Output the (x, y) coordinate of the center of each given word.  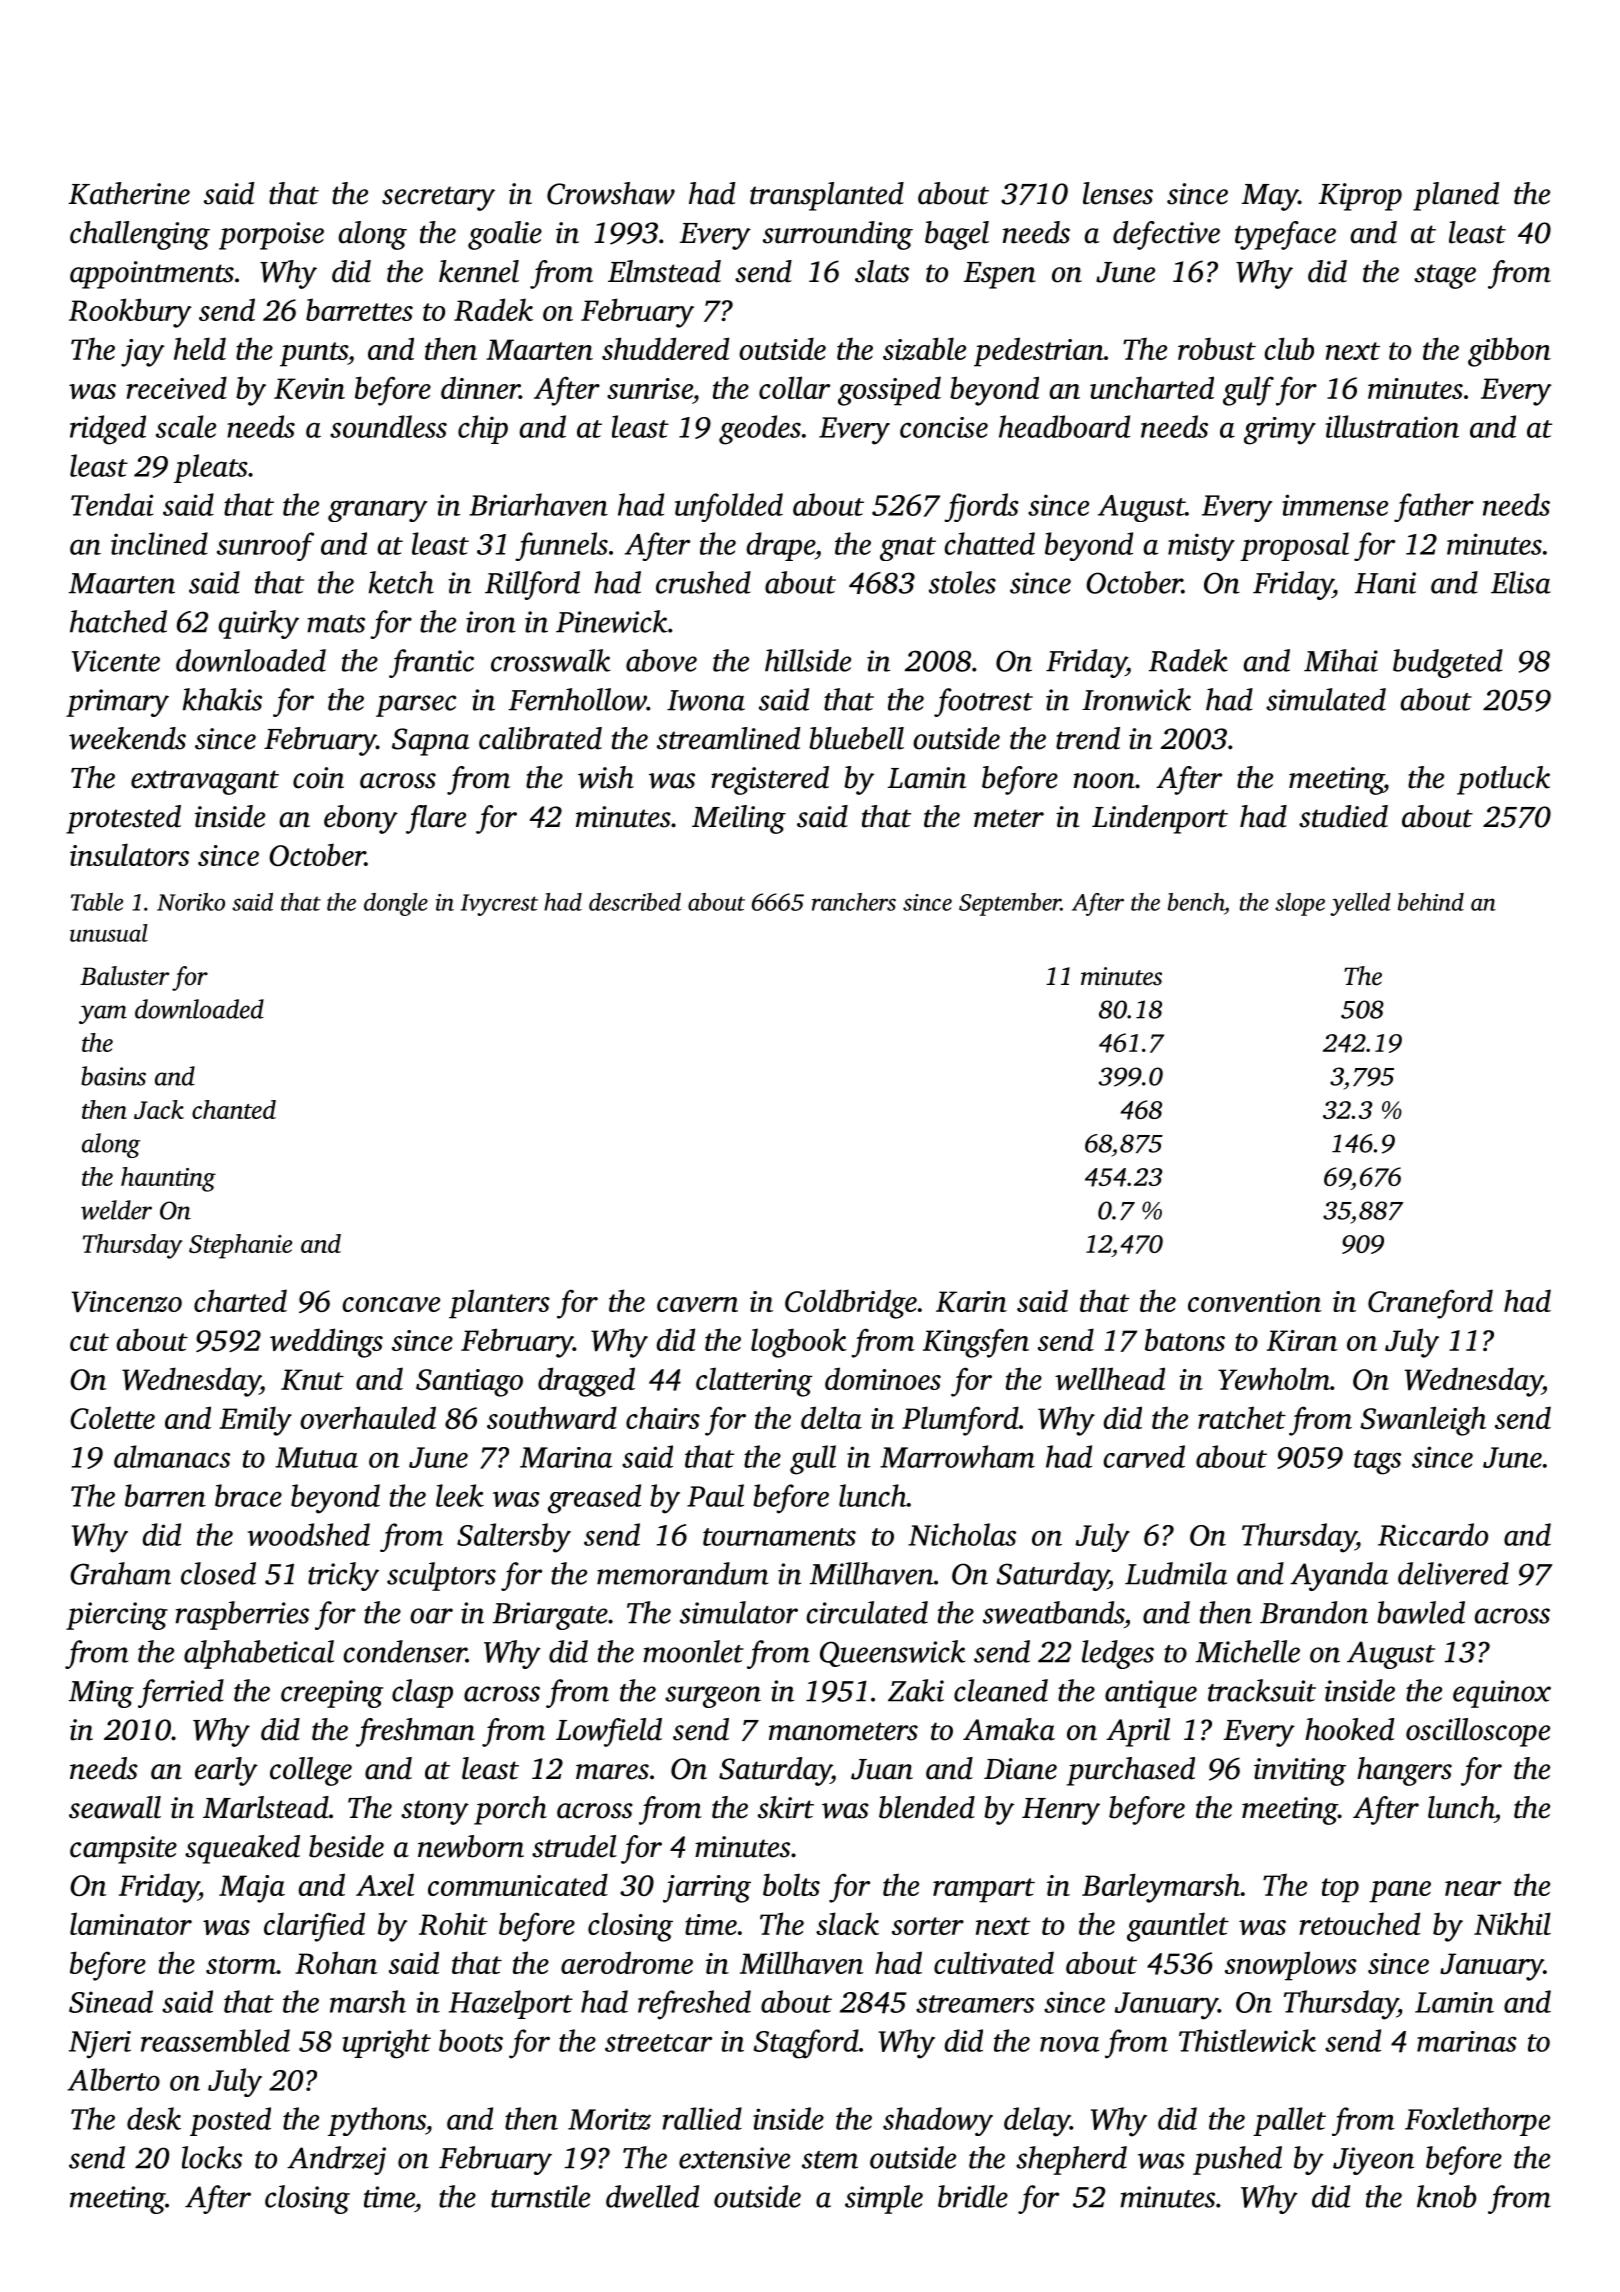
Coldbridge (851, 1304)
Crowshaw (611, 193)
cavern (697, 1304)
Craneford (1430, 1304)
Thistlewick (1247, 2040)
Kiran (1302, 1340)
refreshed (694, 2005)
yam (103, 1014)
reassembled (215, 2040)
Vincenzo (127, 1302)
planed (1456, 196)
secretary (438, 198)
